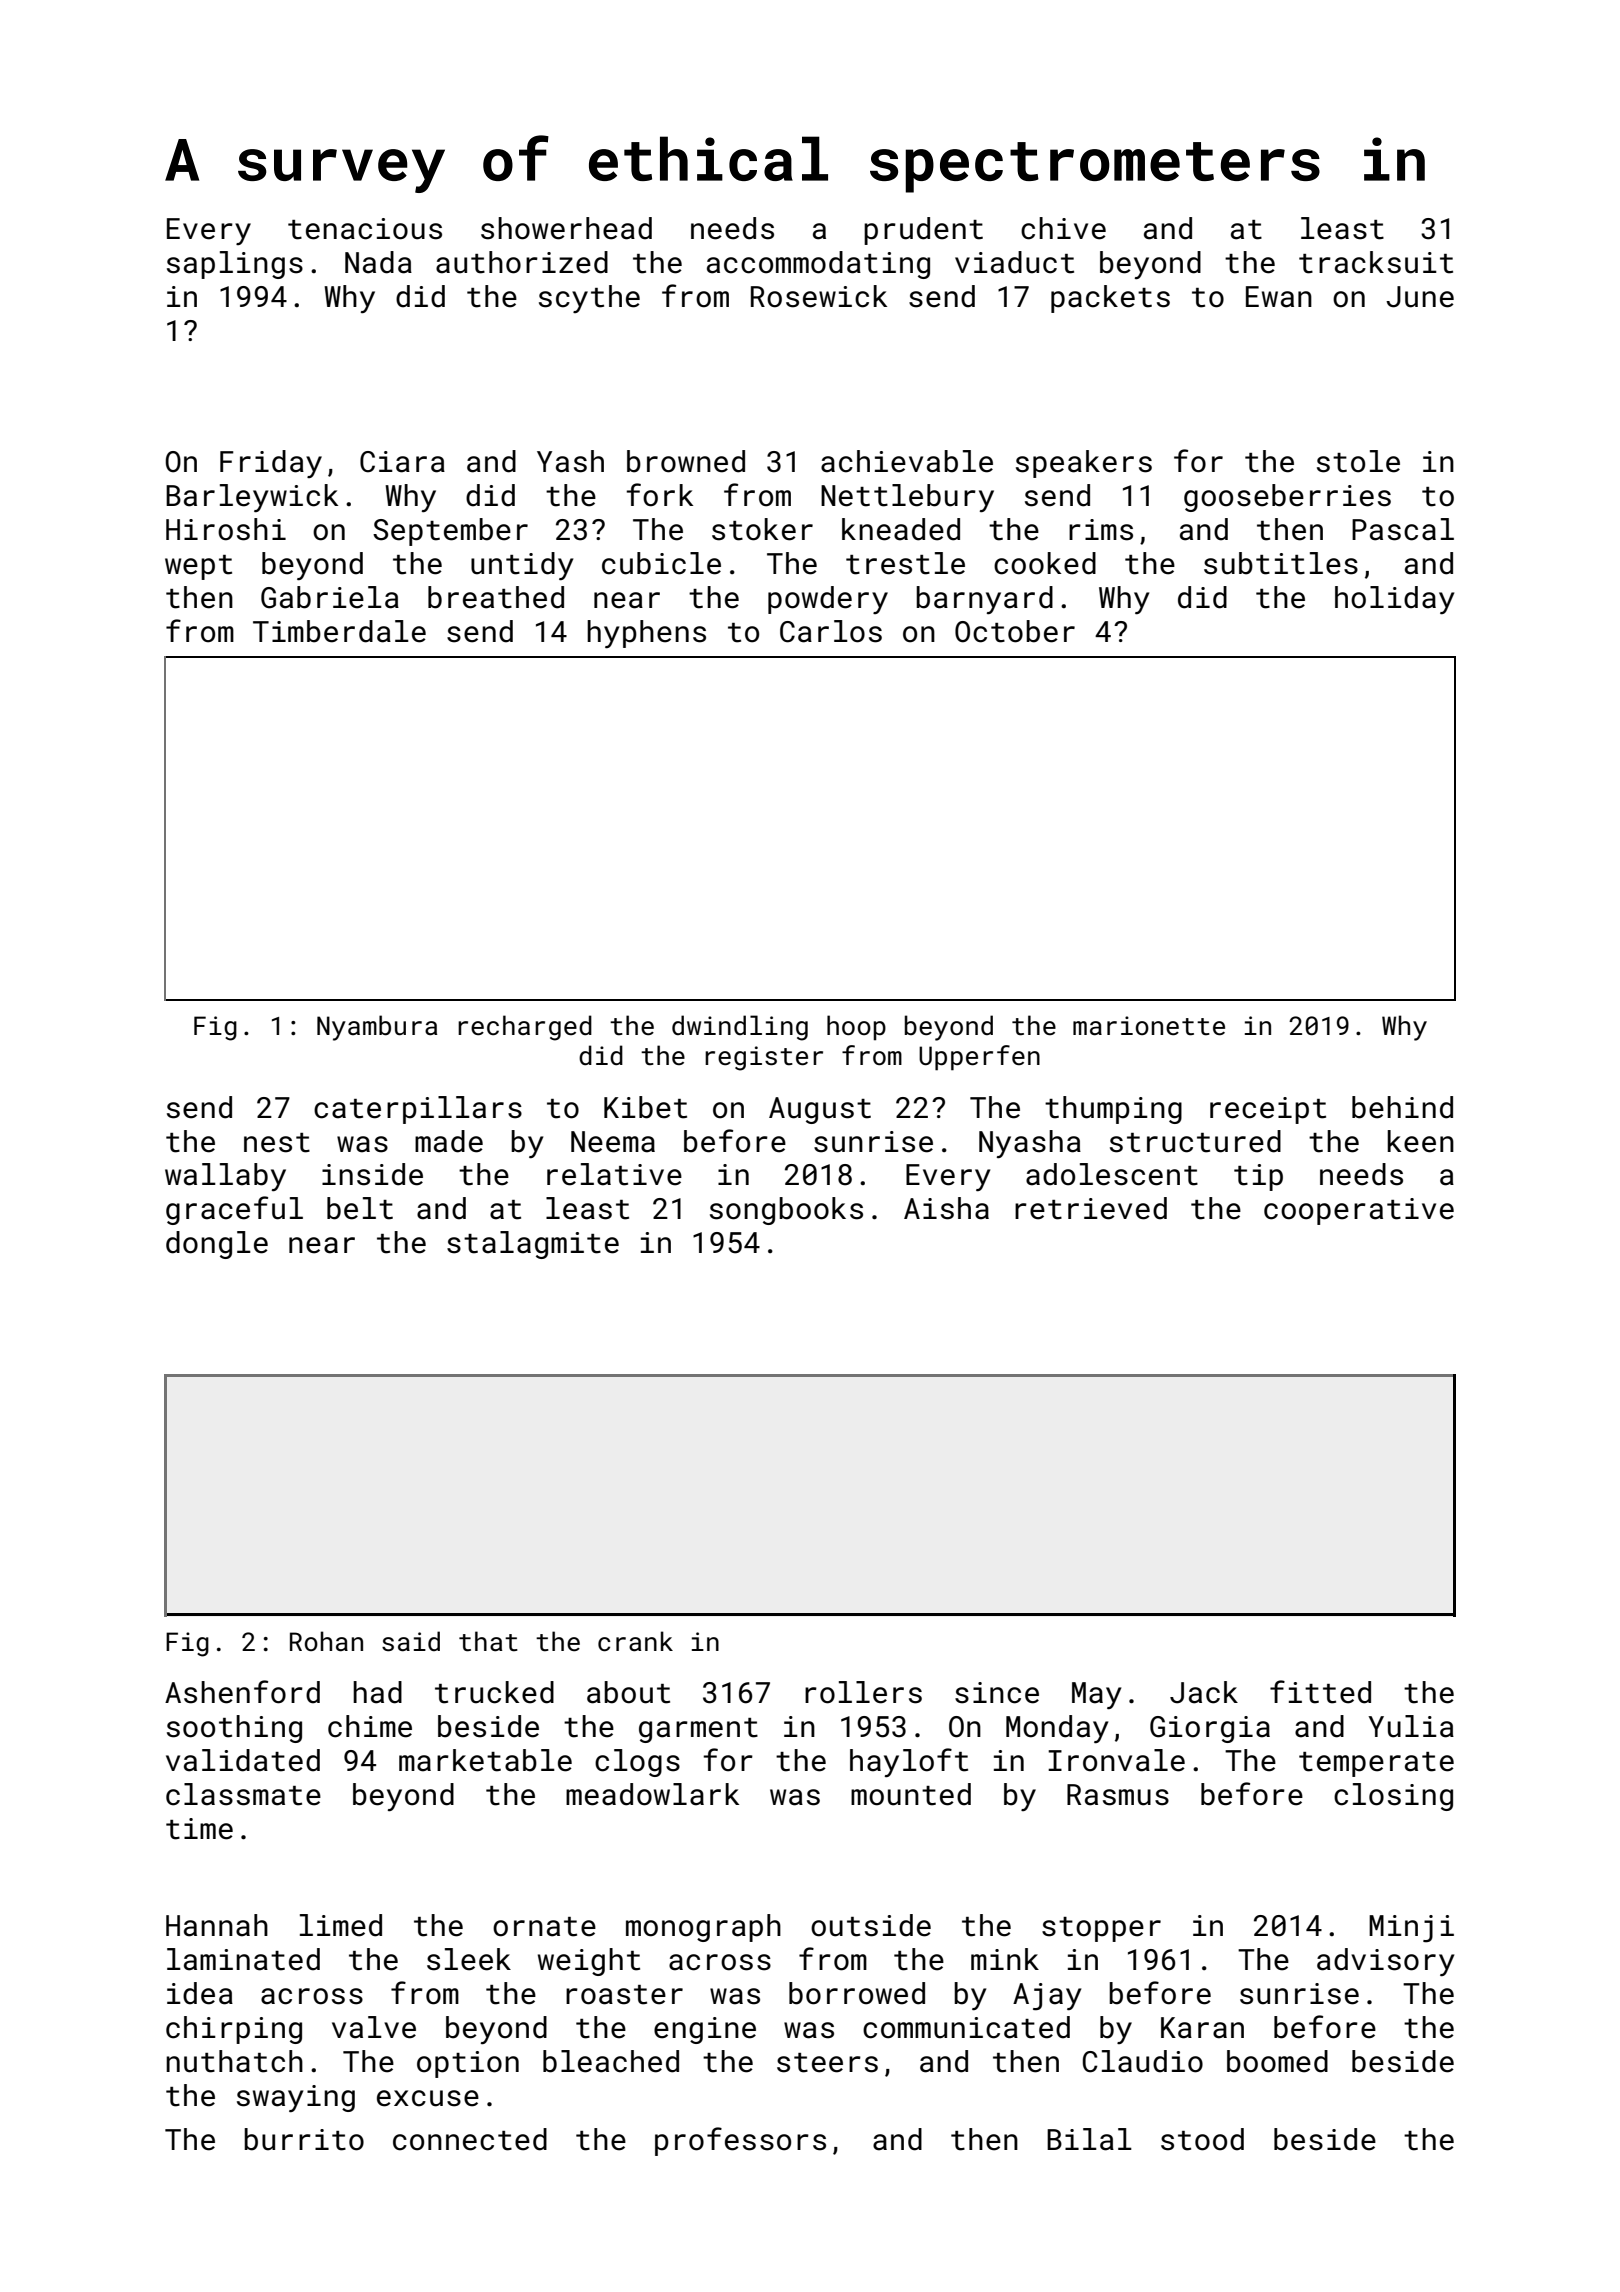 The height and width of the screenshot is (2292, 1620). I want to click on Kibet, so click(645, 1107).
